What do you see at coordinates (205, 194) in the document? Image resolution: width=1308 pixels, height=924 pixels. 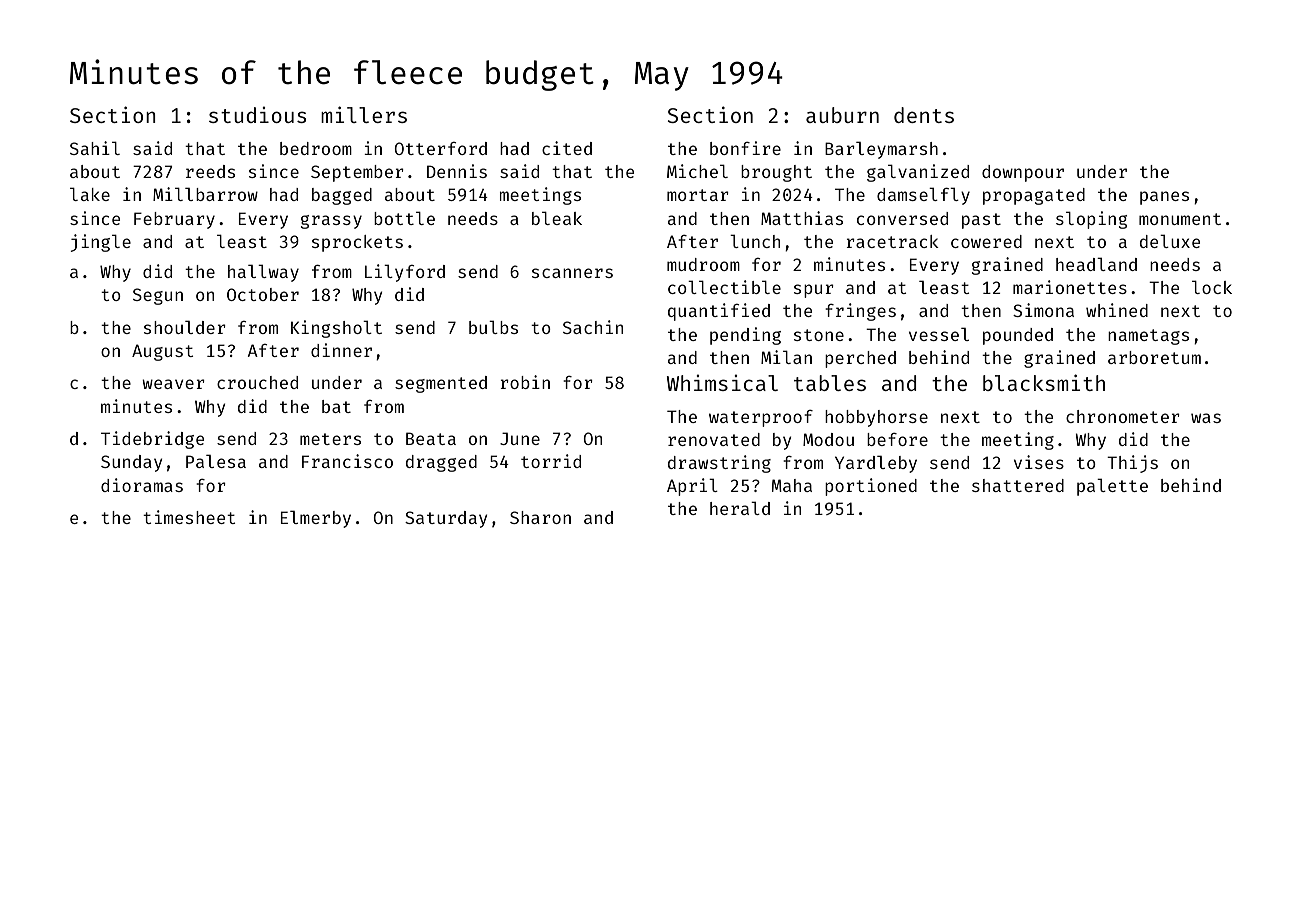 I see `Millbarrow` at bounding box center [205, 194].
